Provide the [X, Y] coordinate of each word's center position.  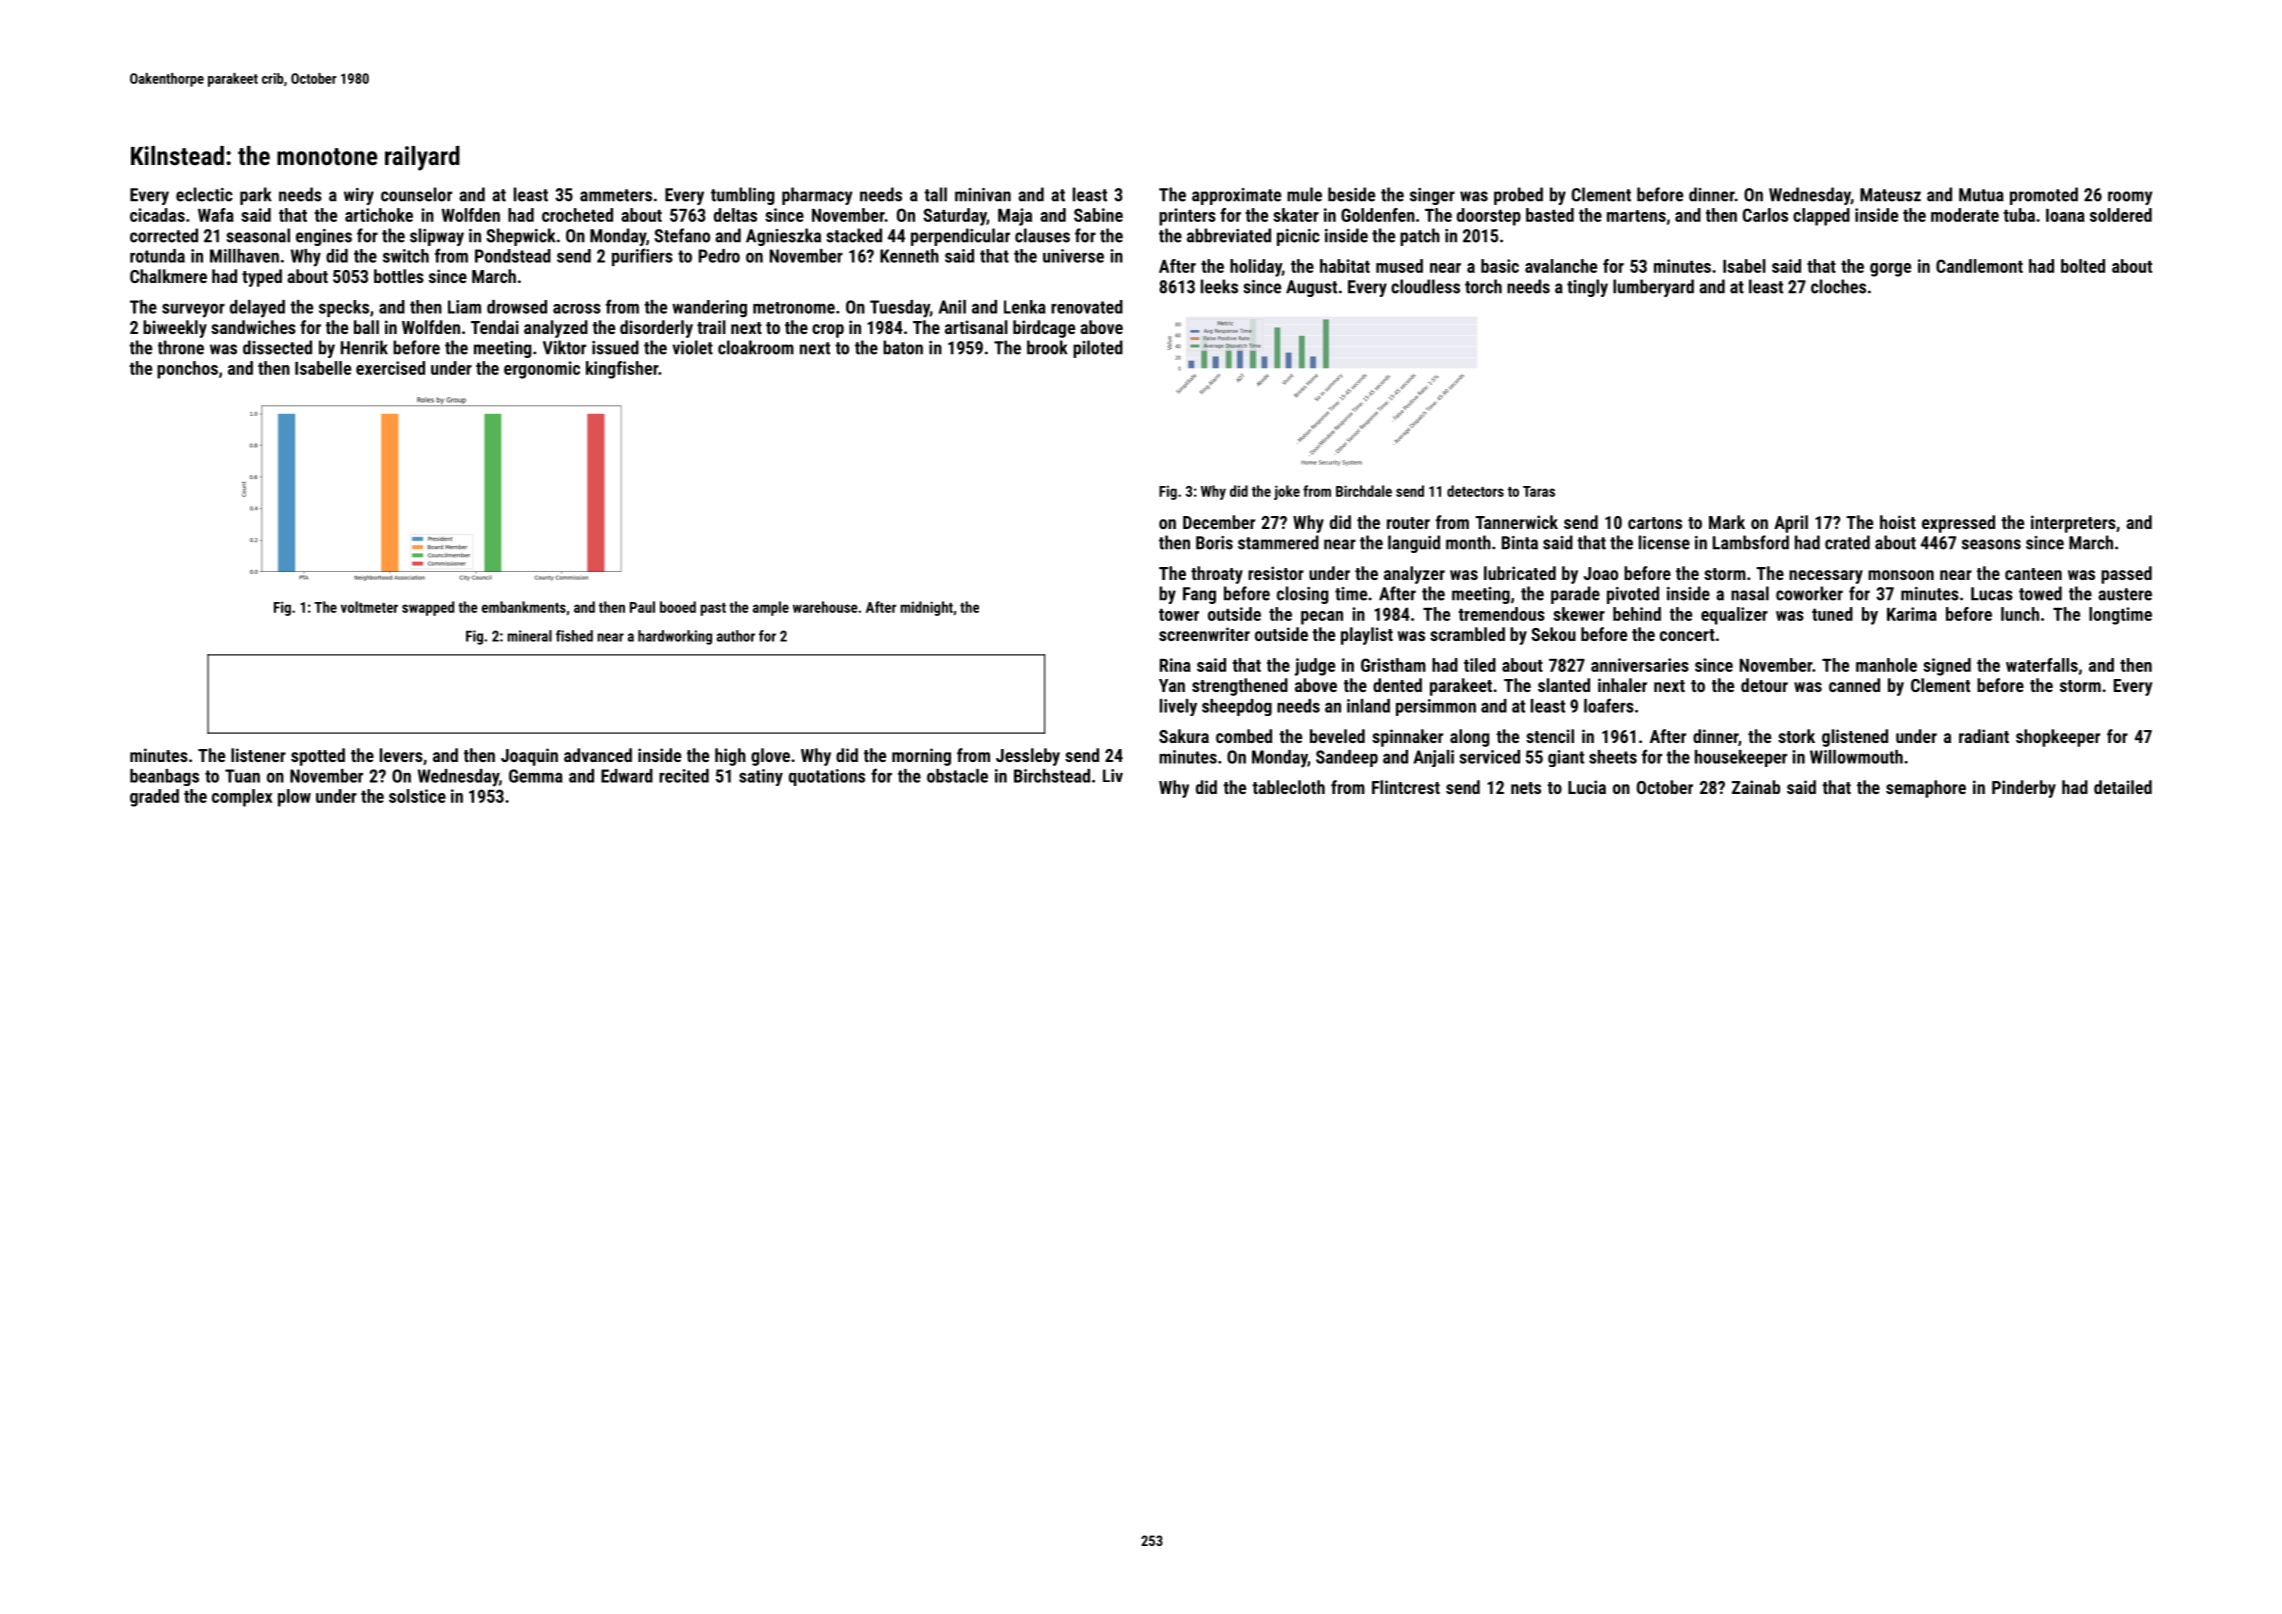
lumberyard [1653, 288]
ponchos [187, 370]
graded [154, 798]
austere [2125, 594]
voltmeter [369, 607]
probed [1518, 196]
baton [903, 347]
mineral [530, 636]
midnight [927, 608]
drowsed [517, 307]
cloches [1838, 286]
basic [1500, 266]
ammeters [616, 195]
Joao [1600, 573]
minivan [983, 195]
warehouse [825, 607]
